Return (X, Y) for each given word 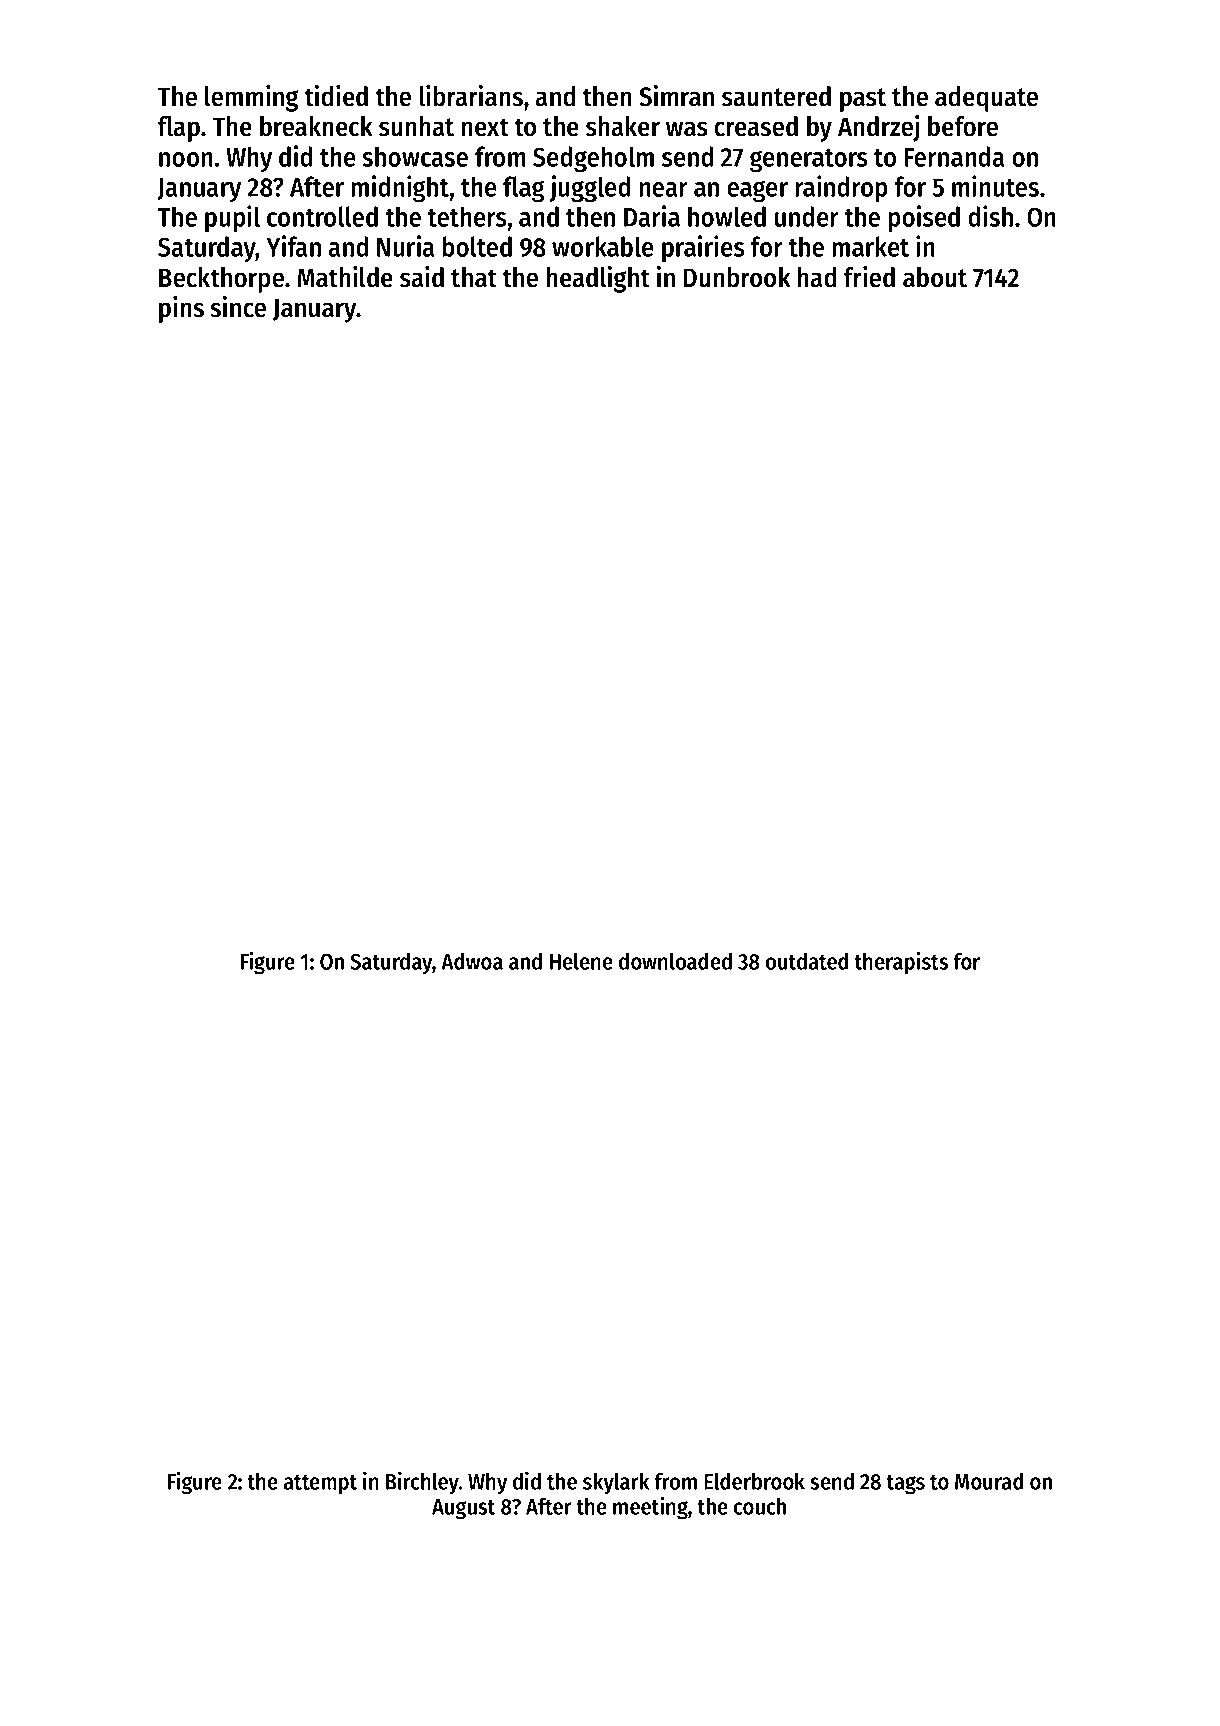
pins (181, 309)
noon (186, 159)
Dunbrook (737, 277)
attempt (320, 1484)
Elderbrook (754, 1481)
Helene (581, 961)
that (474, 277)
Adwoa (472, 961)
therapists (901, 963)
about (935, 277)
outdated (807, 961)
